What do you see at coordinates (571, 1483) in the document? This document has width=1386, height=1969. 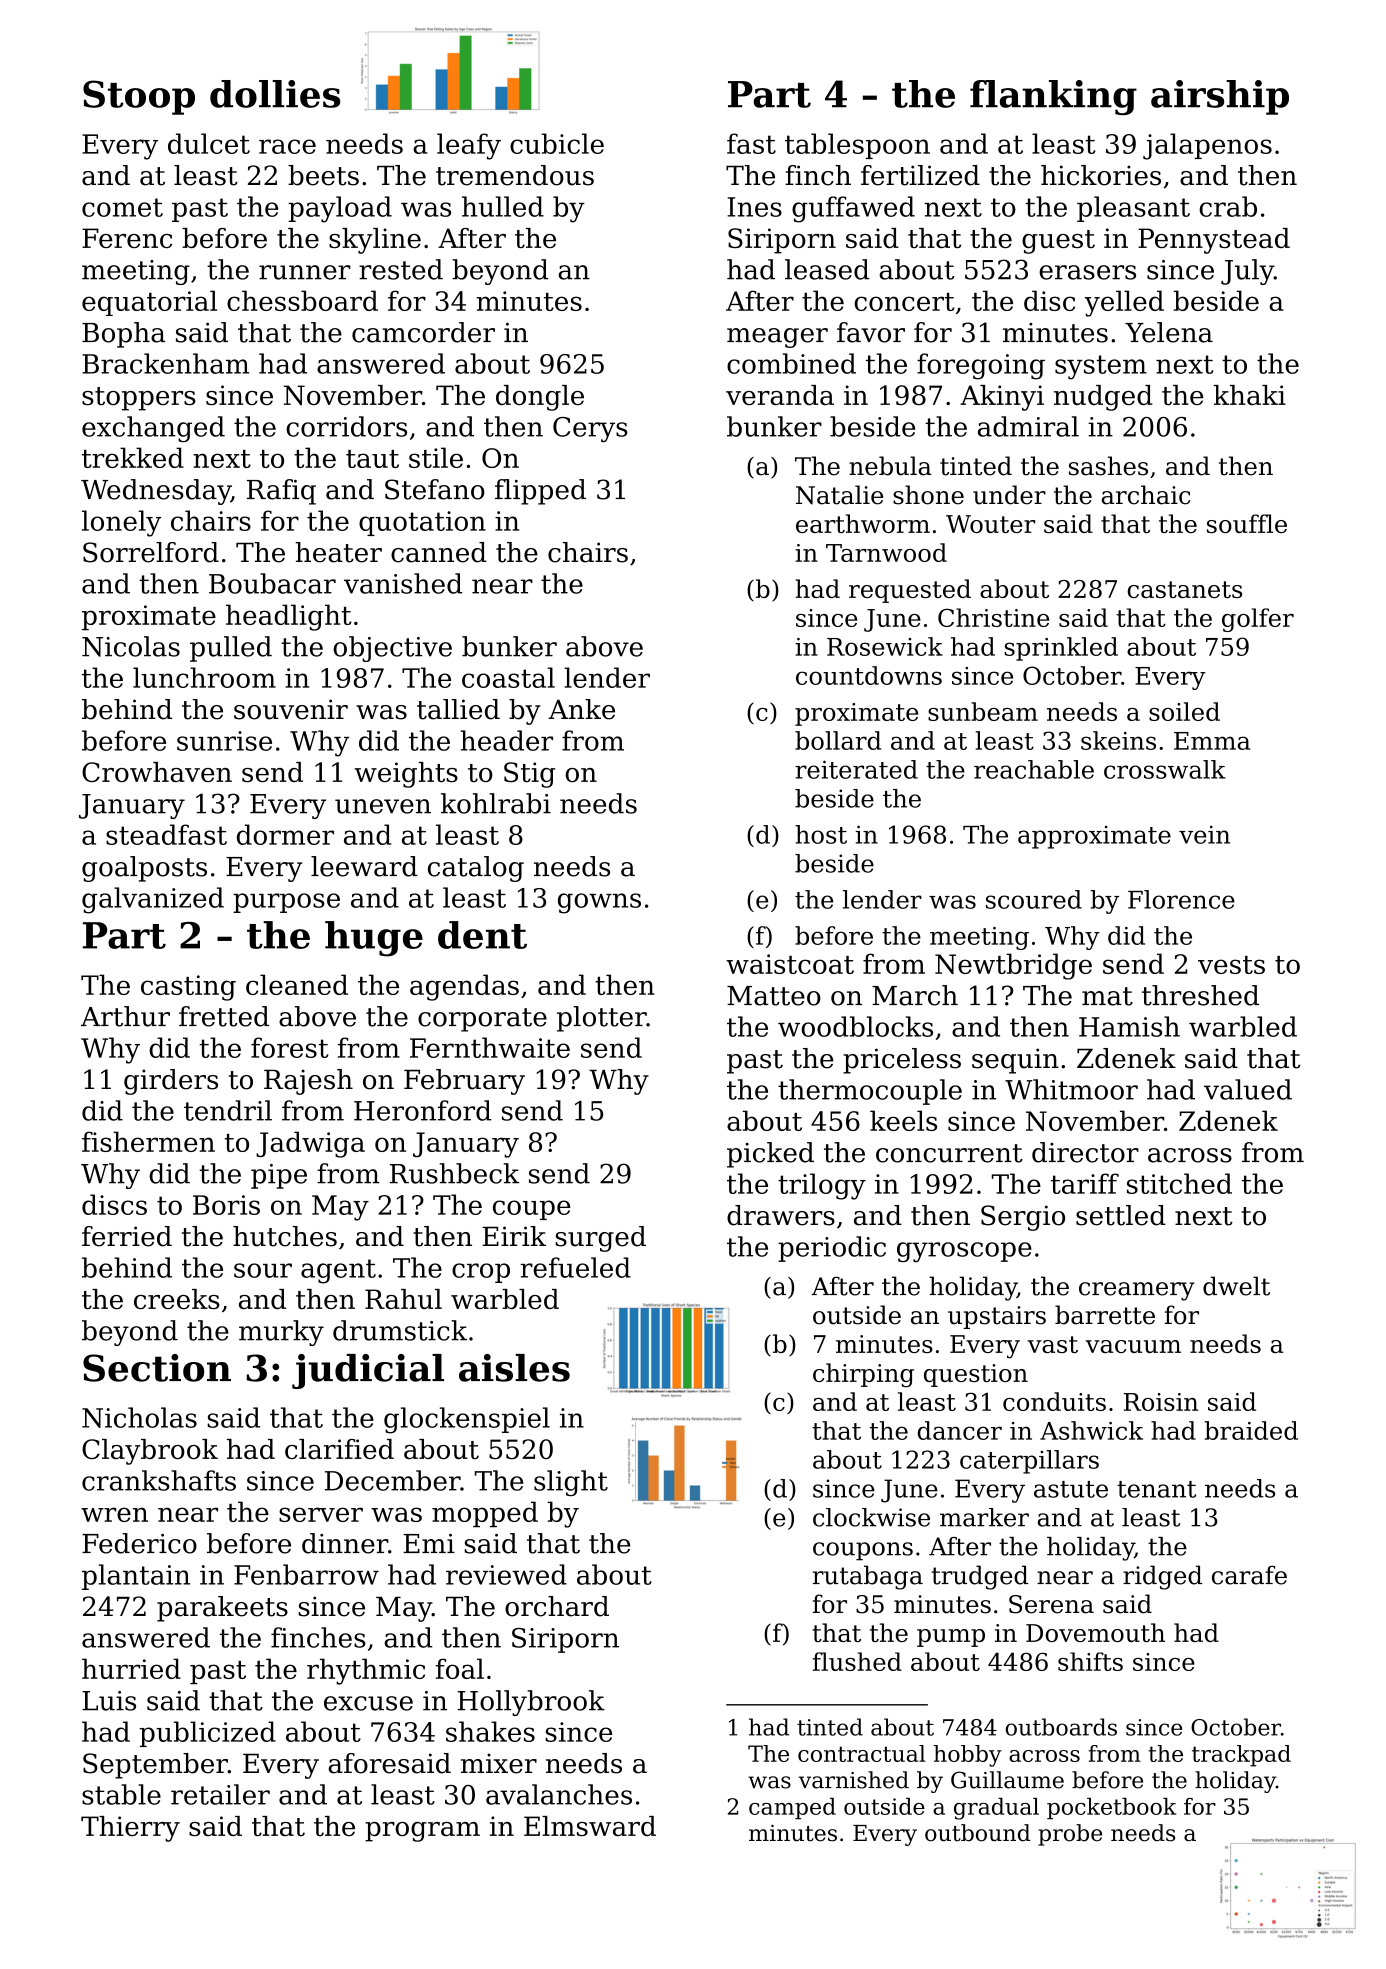 I see `slight` at bounding box center [571, 1483].
